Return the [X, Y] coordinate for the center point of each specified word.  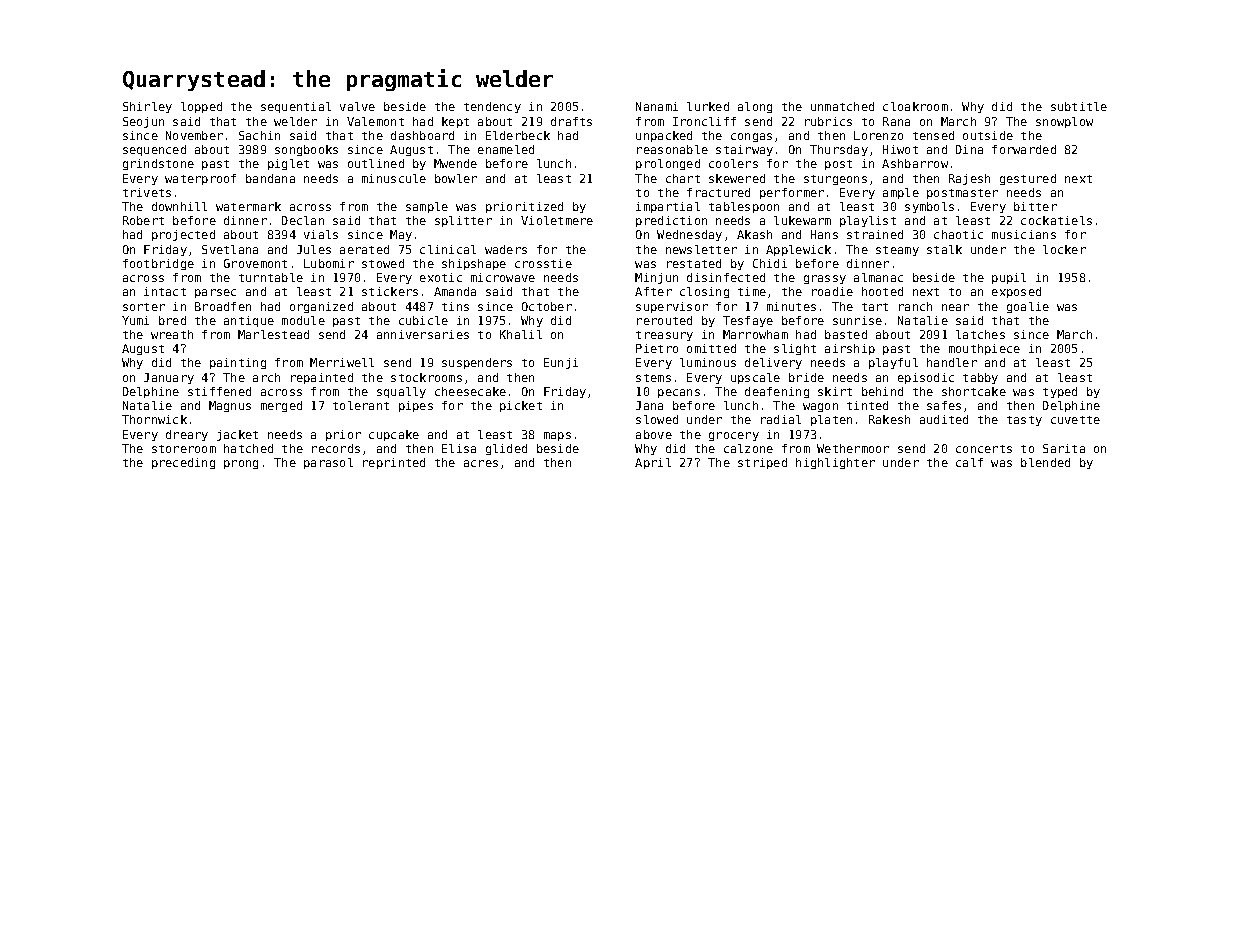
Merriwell [342, 362]
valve [357, 106]
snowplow [1064, 122]
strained [875, 234]
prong [241, 464]
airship [850, 349]
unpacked [664, 136]
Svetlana [230, 249]
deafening [777, 392]
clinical [448, 249]
